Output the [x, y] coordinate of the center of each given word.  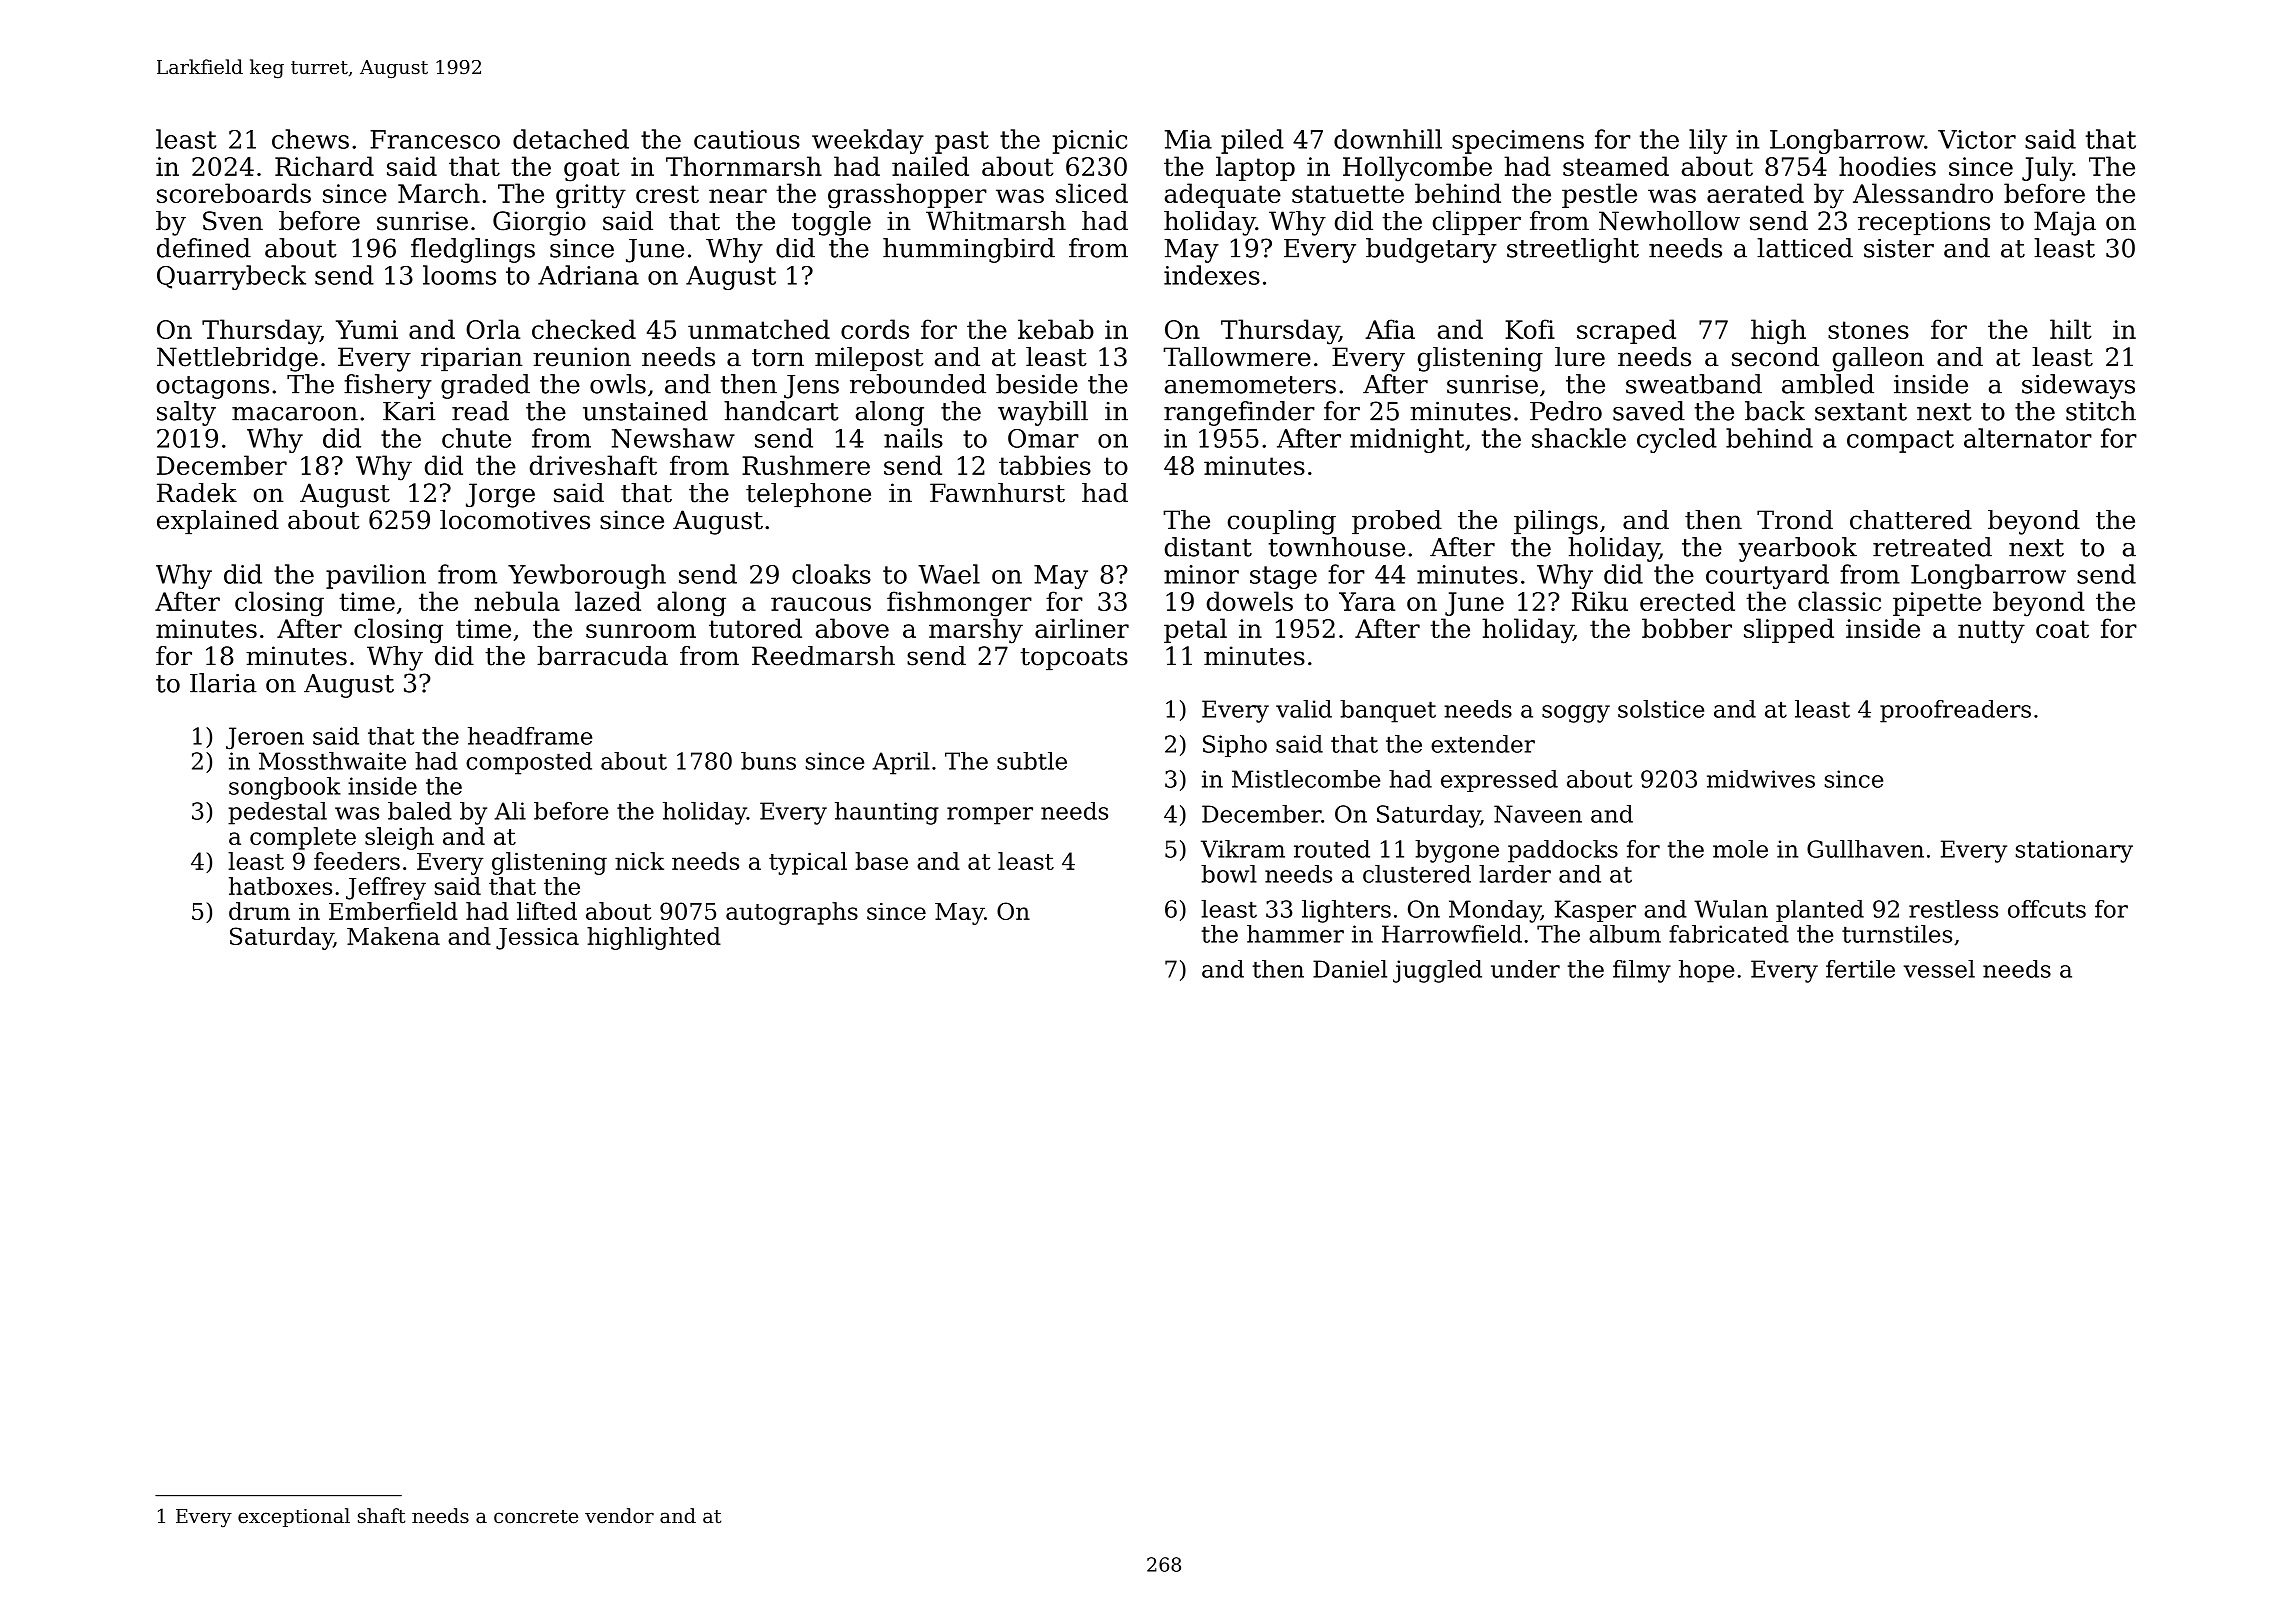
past [962, 142]
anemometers [1250, 385]
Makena [393, 936]
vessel [1939, 969]
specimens [1518, 142]
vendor [619, 1516]
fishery [388, 386]
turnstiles [1897, 934]
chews [310, 139]
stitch [2101, 411]
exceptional [294, 1517]
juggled [1437, 971]
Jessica [537, 939]
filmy [1642, 971]
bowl [1229, 874]
